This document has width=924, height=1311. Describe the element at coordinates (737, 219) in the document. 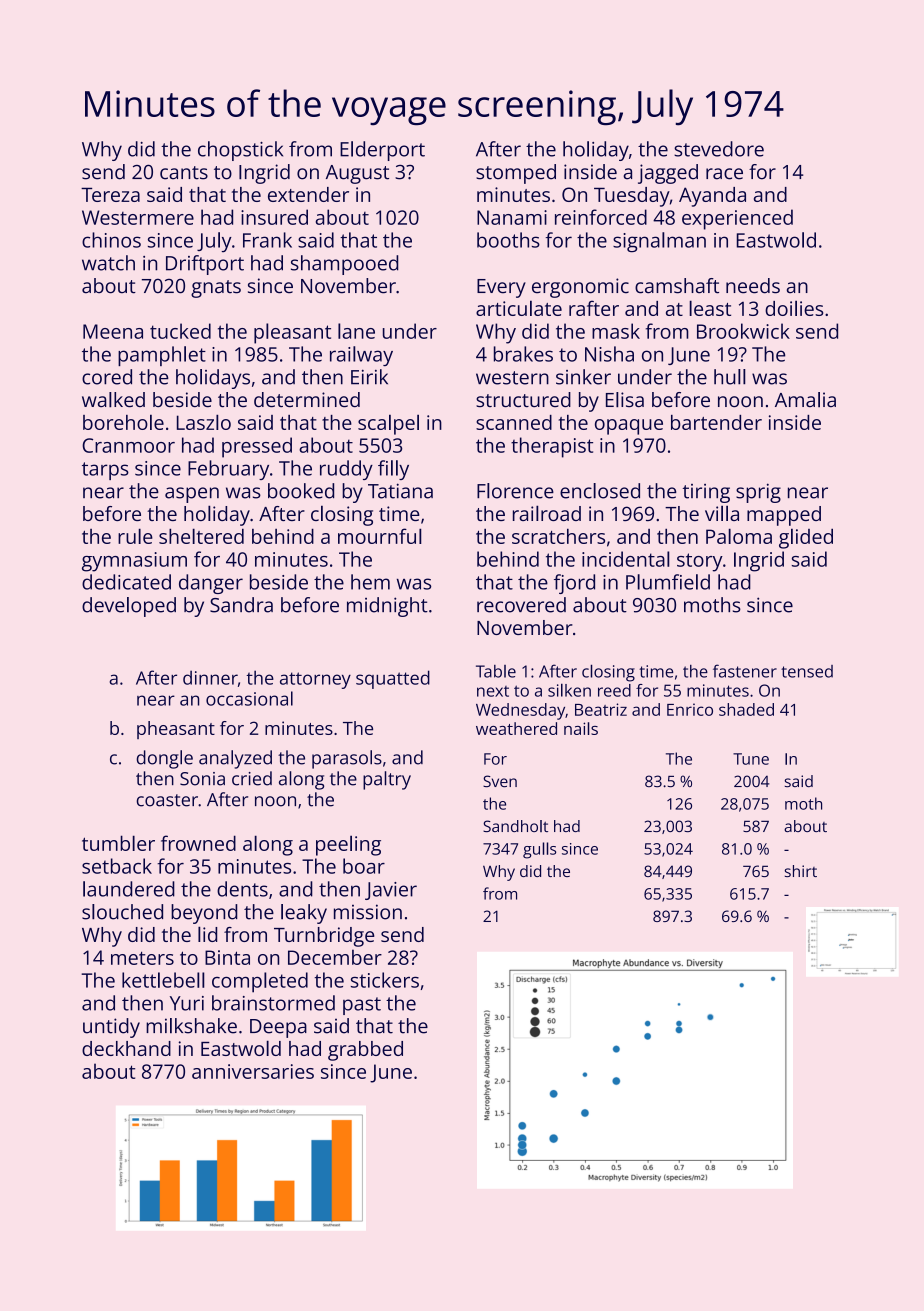

I see `experienced` at that location.
